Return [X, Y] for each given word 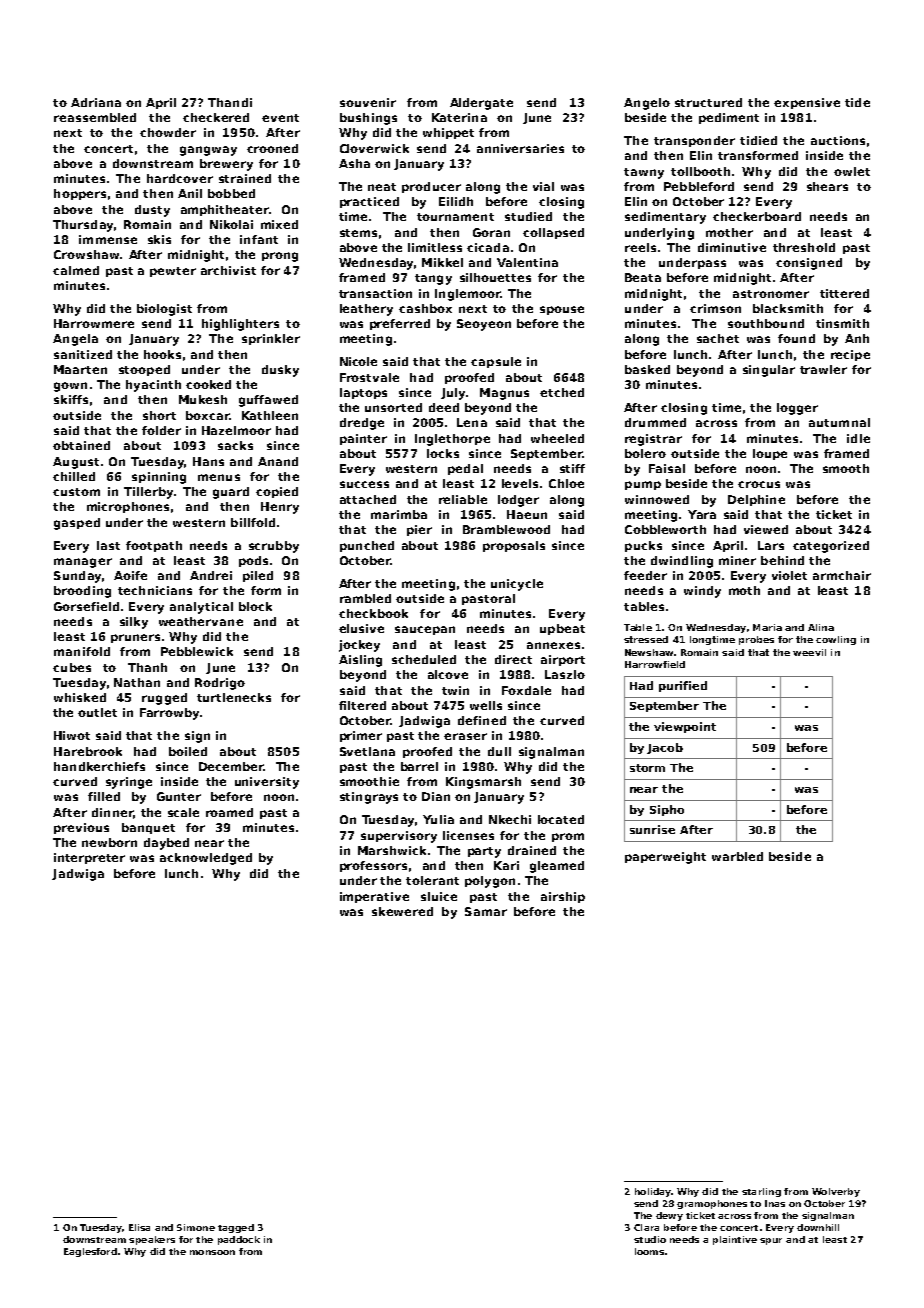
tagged [236, 1228]
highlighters [240, 325]
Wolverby [836, 1192]
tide [857, 102]
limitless [435, 247]
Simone [196, 1227]
